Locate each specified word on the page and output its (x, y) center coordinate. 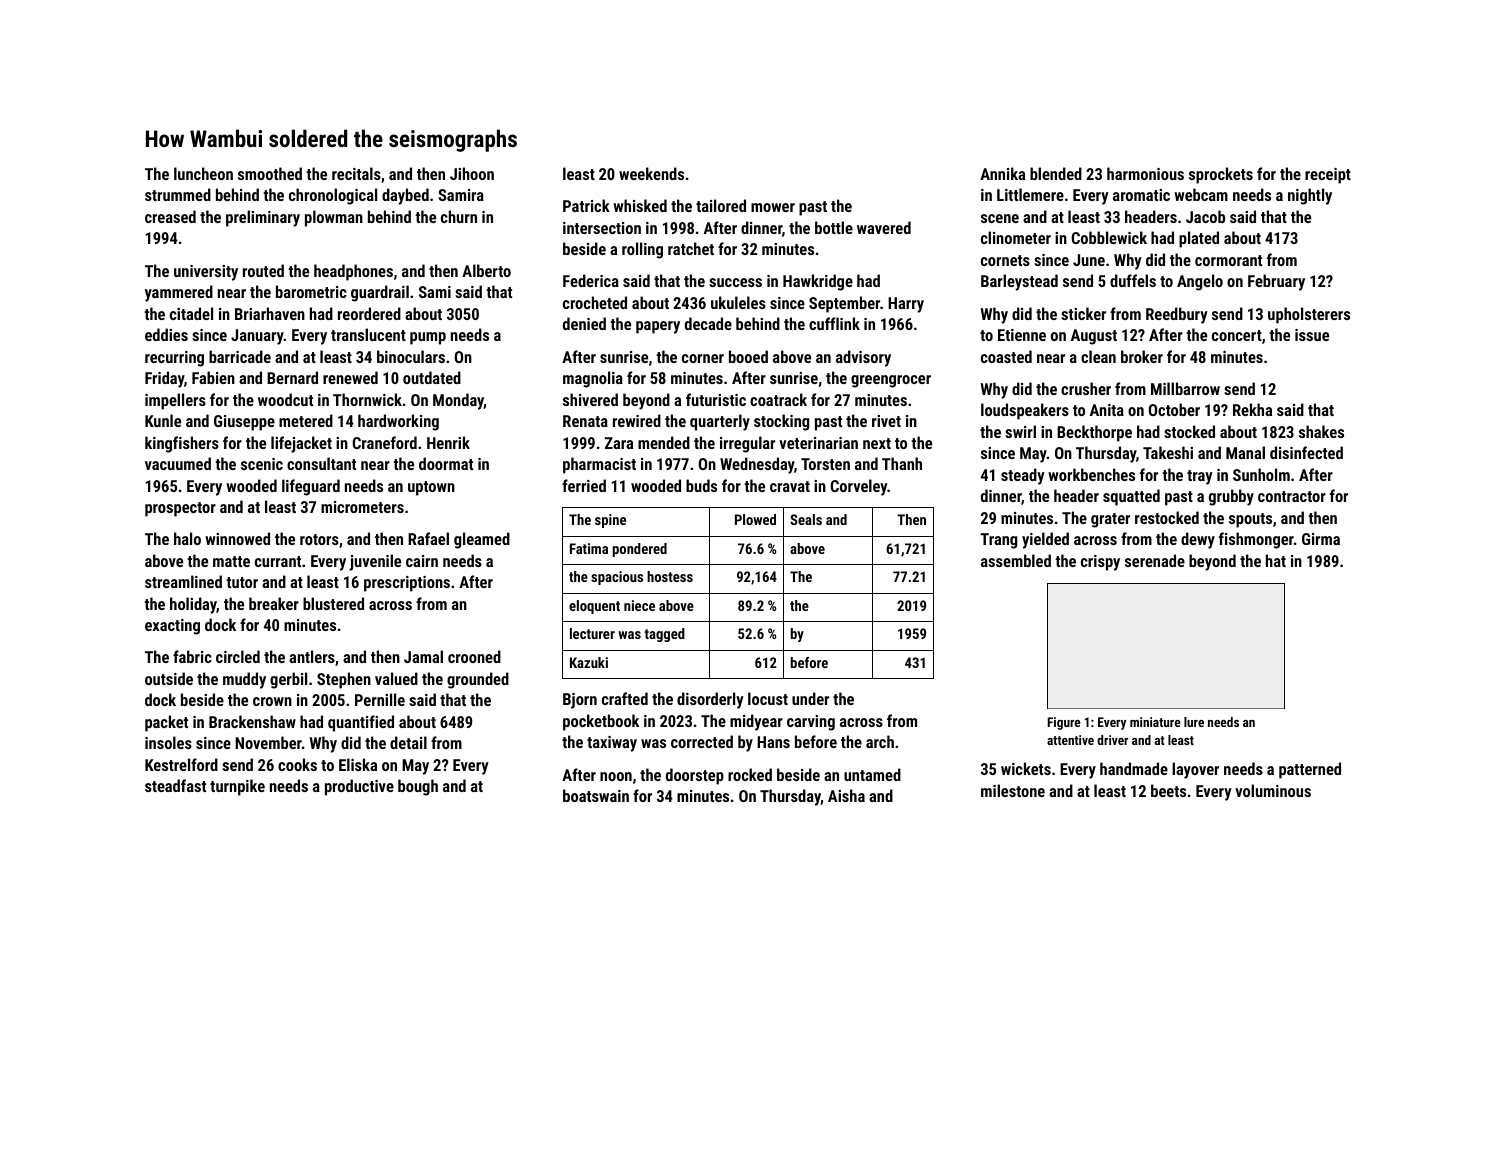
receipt (1328, 176)
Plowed (755, 519)
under (810, 698)
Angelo (1200, 282)
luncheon (203, 173)
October (1174, 409)
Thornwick (367, 399)
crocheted (595, 302)
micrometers (362, 507)
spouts (1250, 520)
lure (1194, 722)
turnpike (237, 787)
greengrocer (891, 381)
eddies (166, 334)
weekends (651, 173)
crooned (474, 656)
